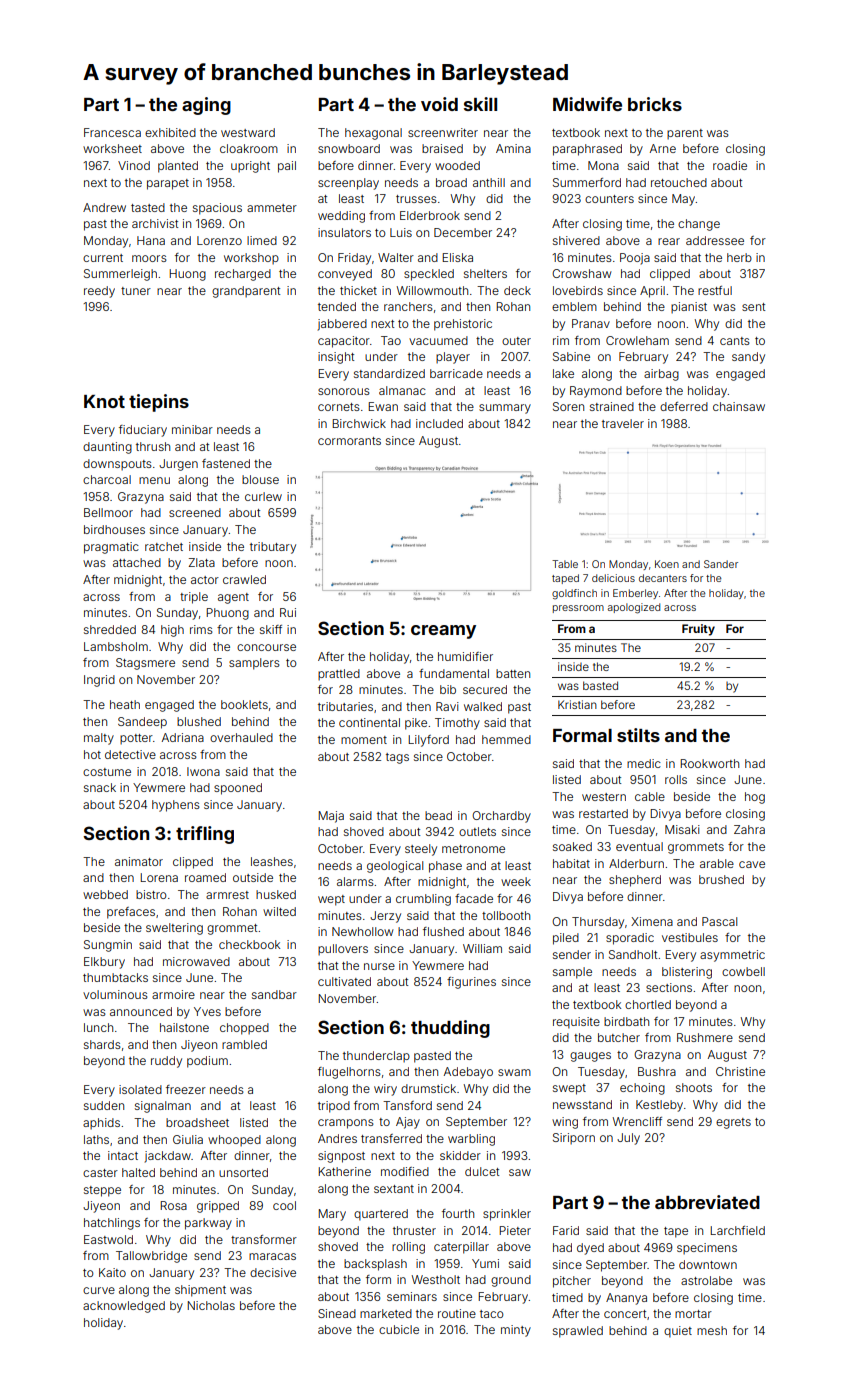  I want to click on halted, so click(138, 1172).
